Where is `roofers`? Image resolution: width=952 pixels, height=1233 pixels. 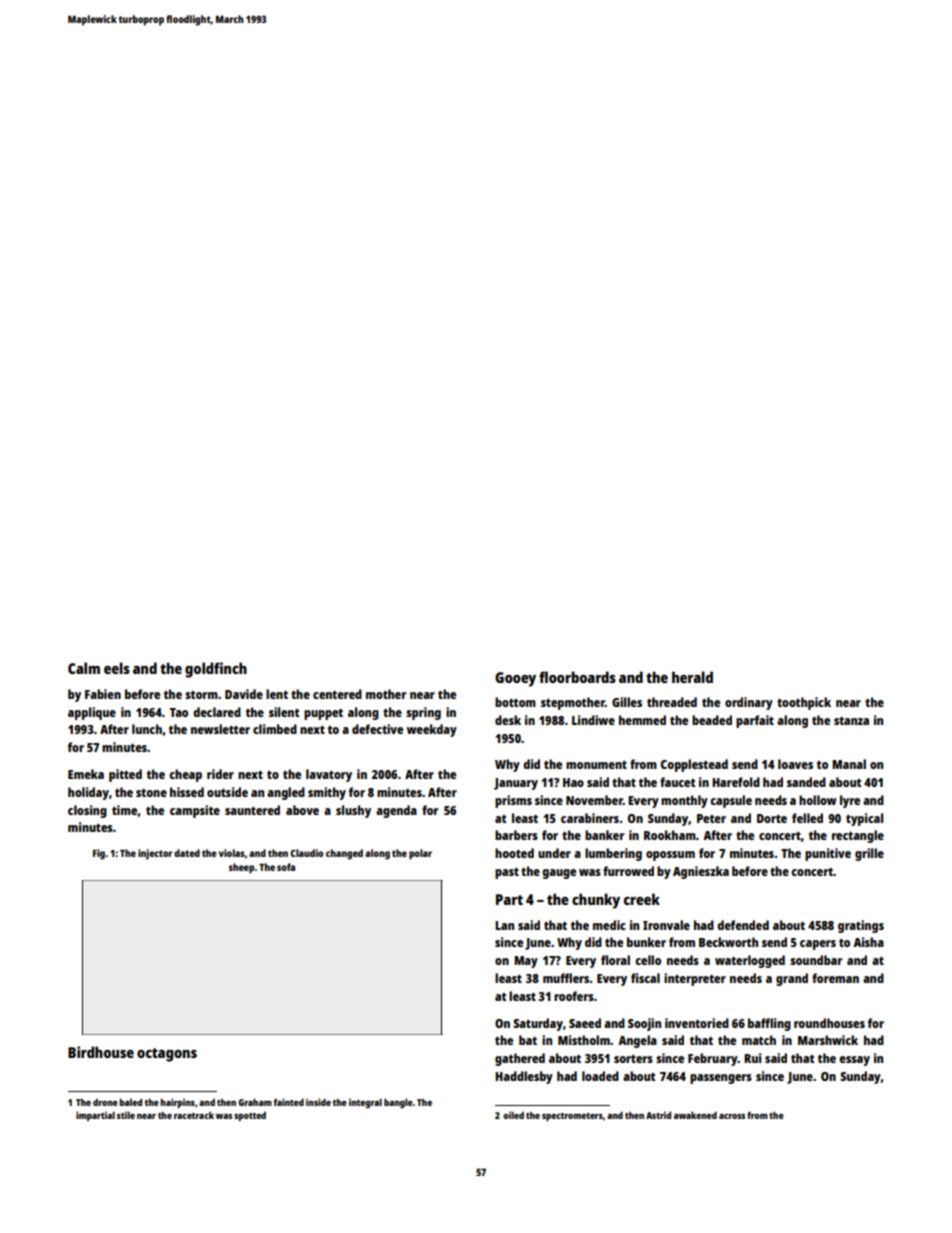
roofers is located at coordinates (574, 996).
